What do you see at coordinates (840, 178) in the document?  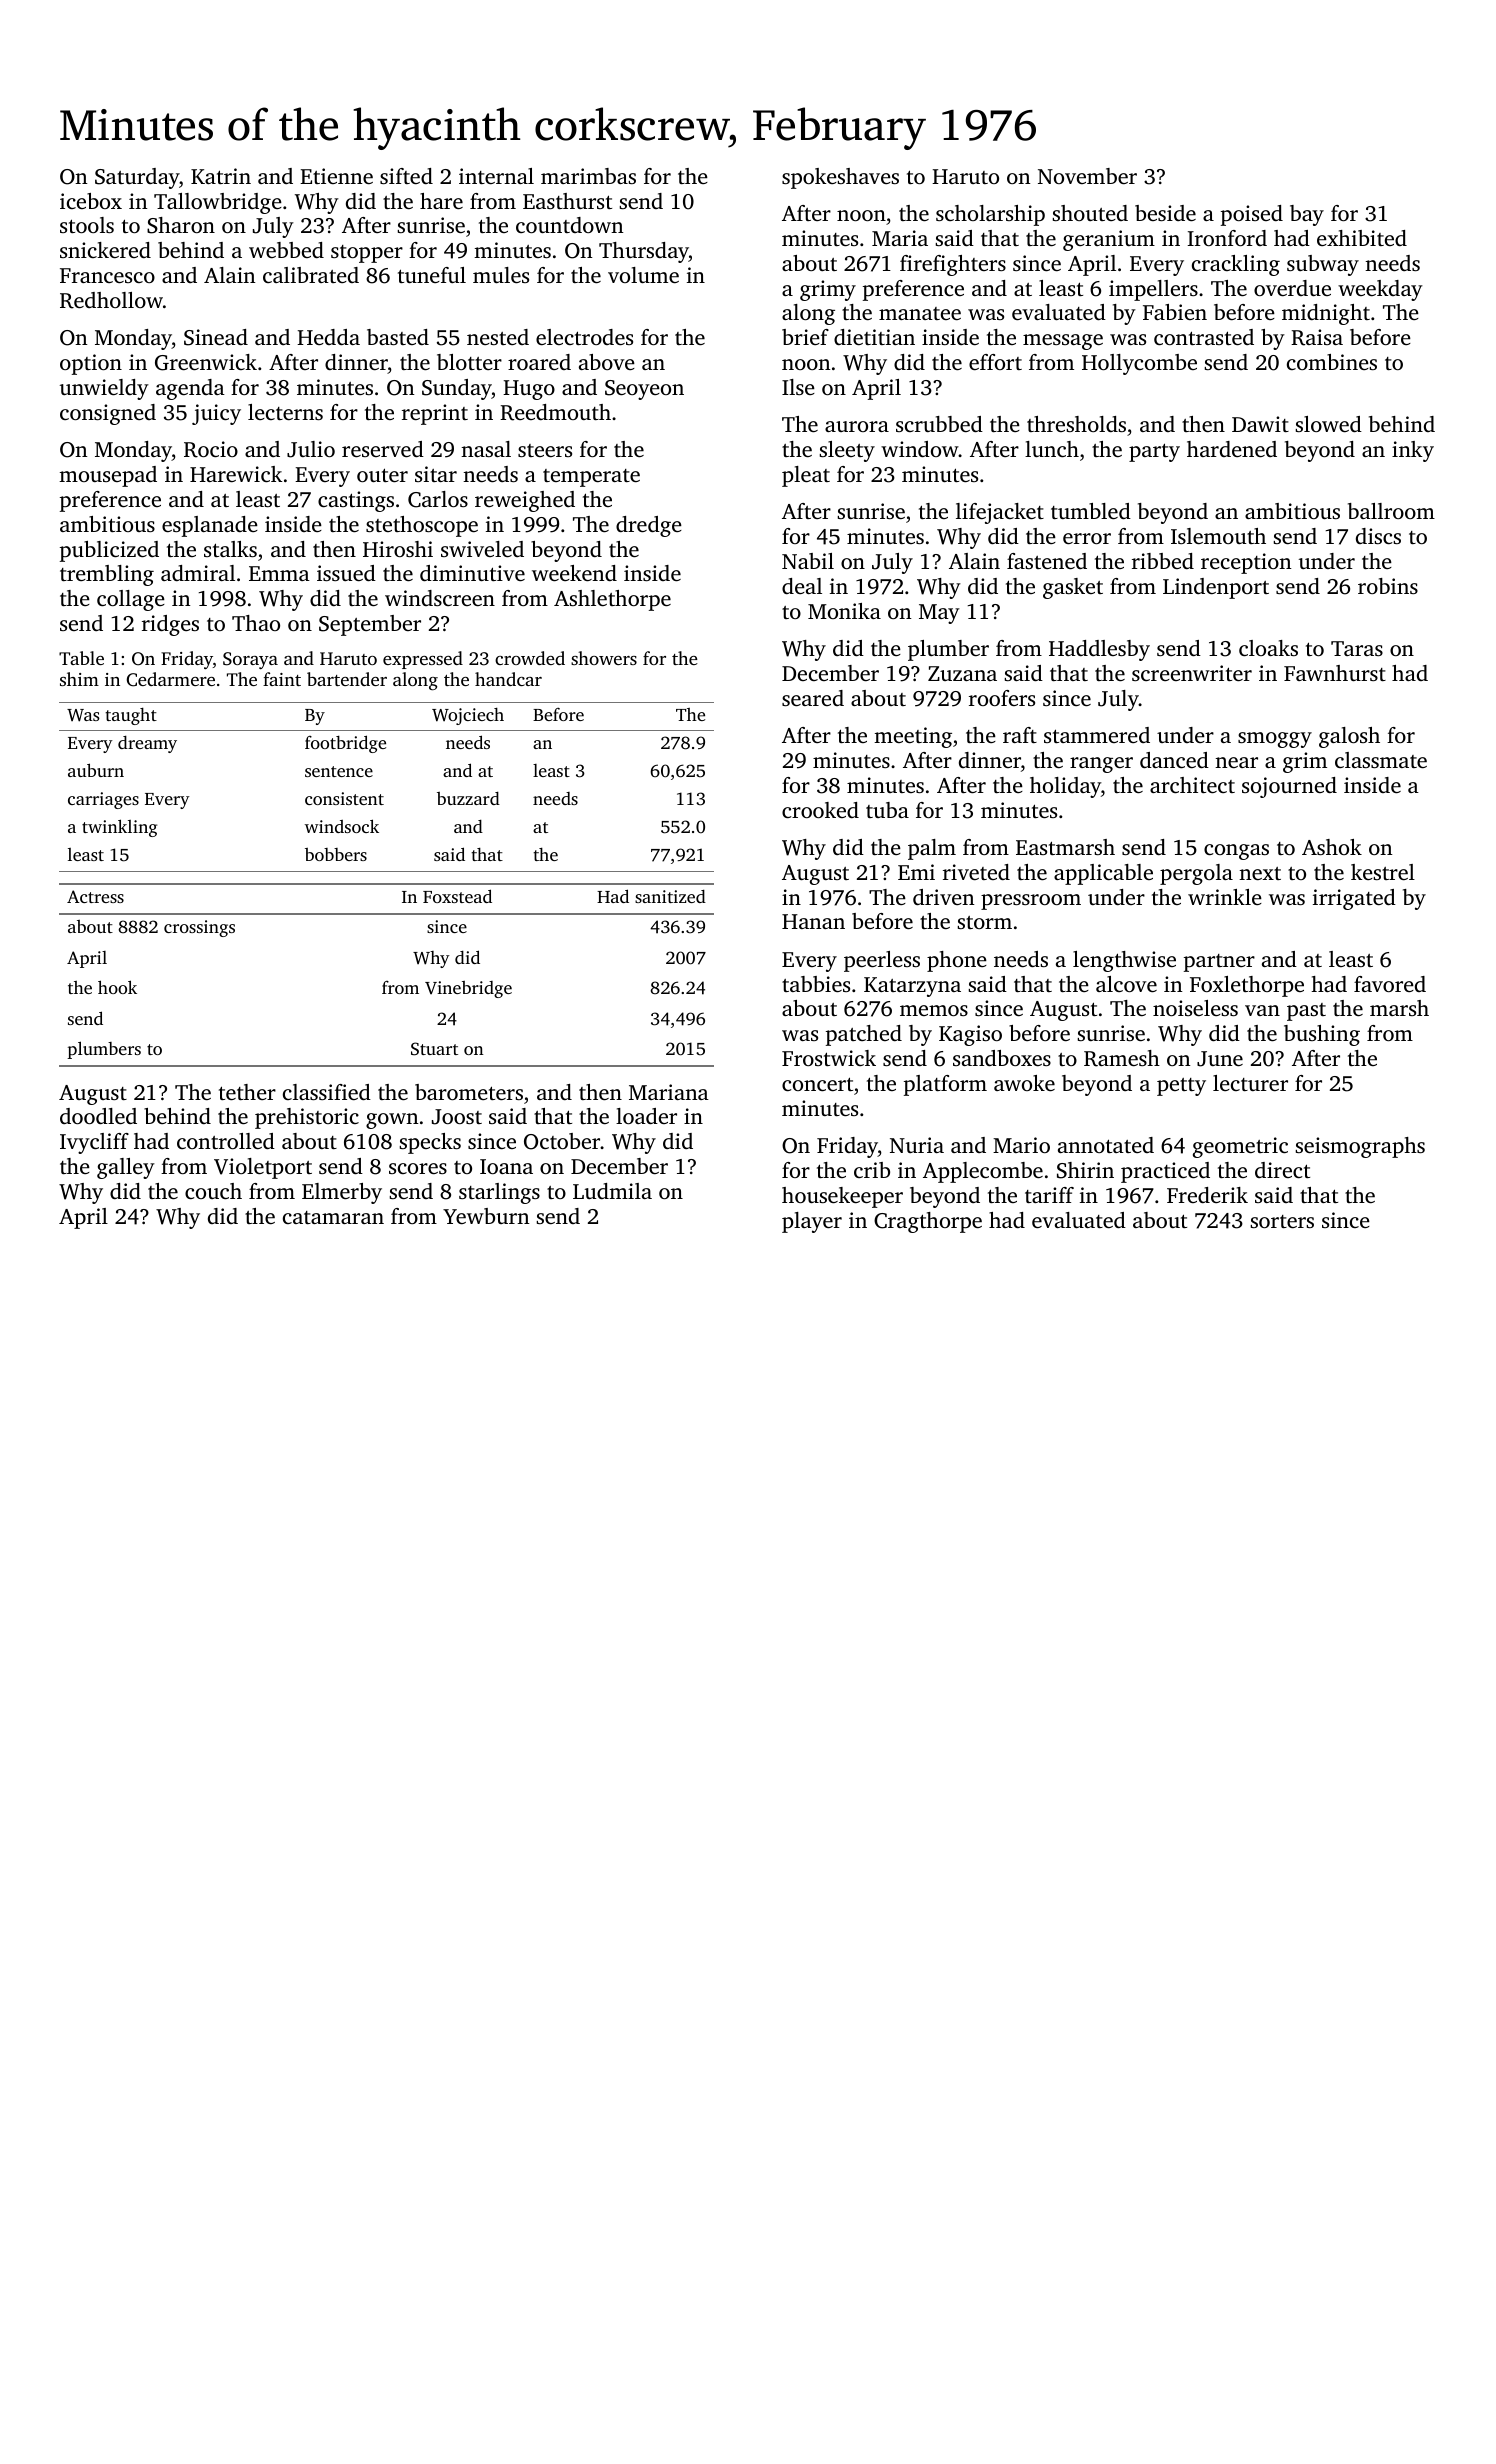 I see `spokeshaves` at bounding box center [840, 178].
